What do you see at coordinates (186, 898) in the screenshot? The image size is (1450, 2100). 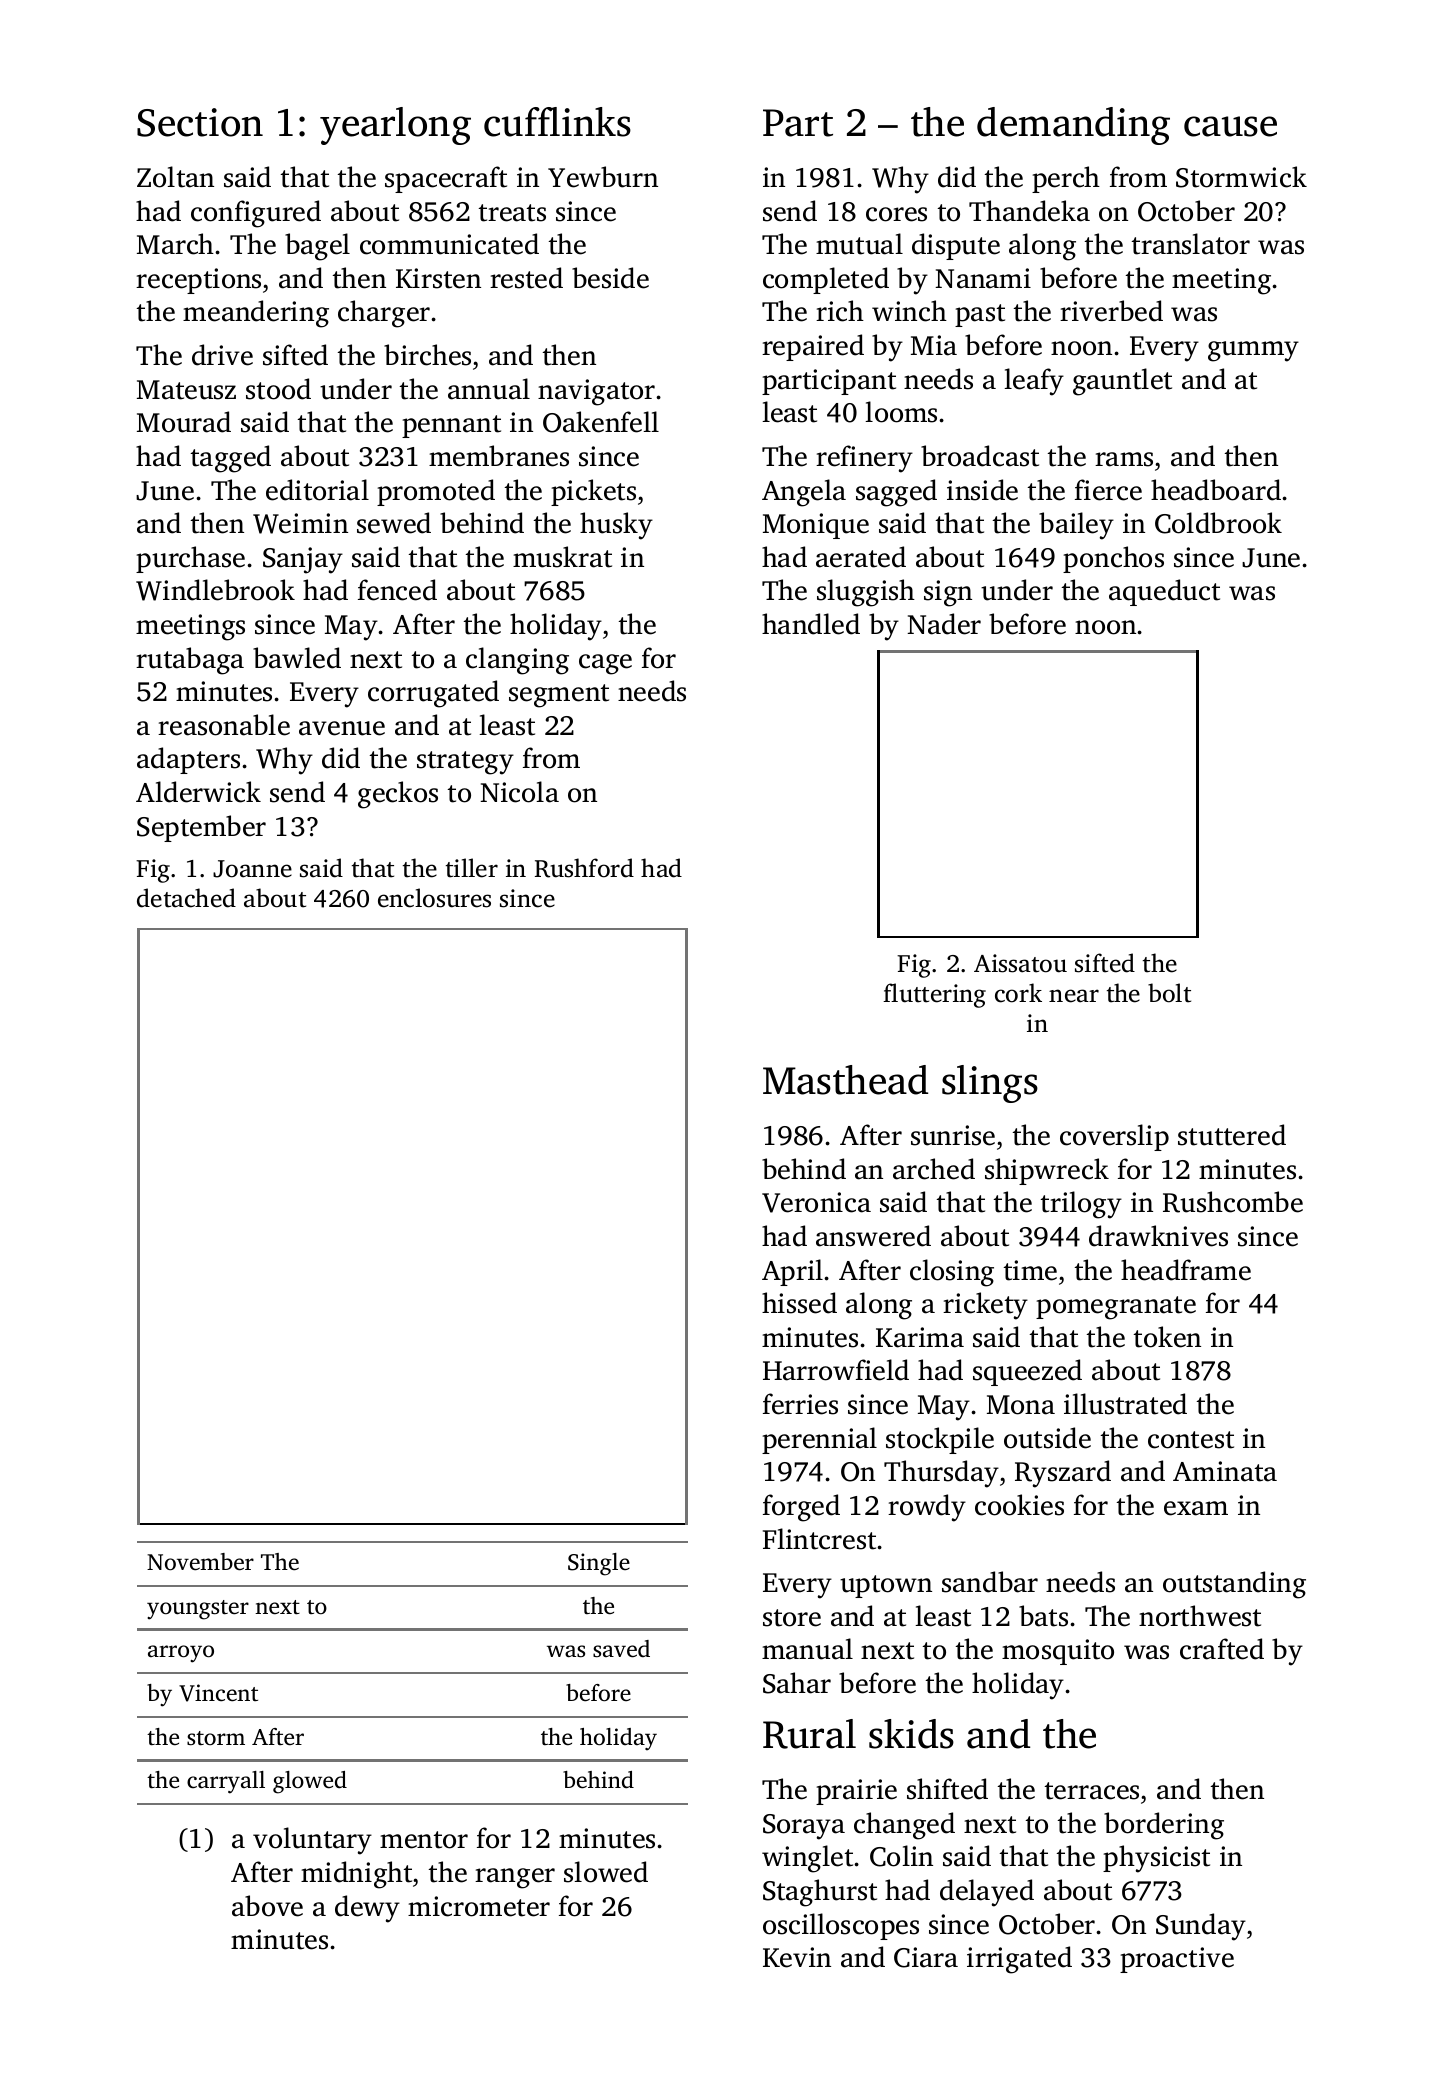 I see `detached` at bounding box center [186, 898].
